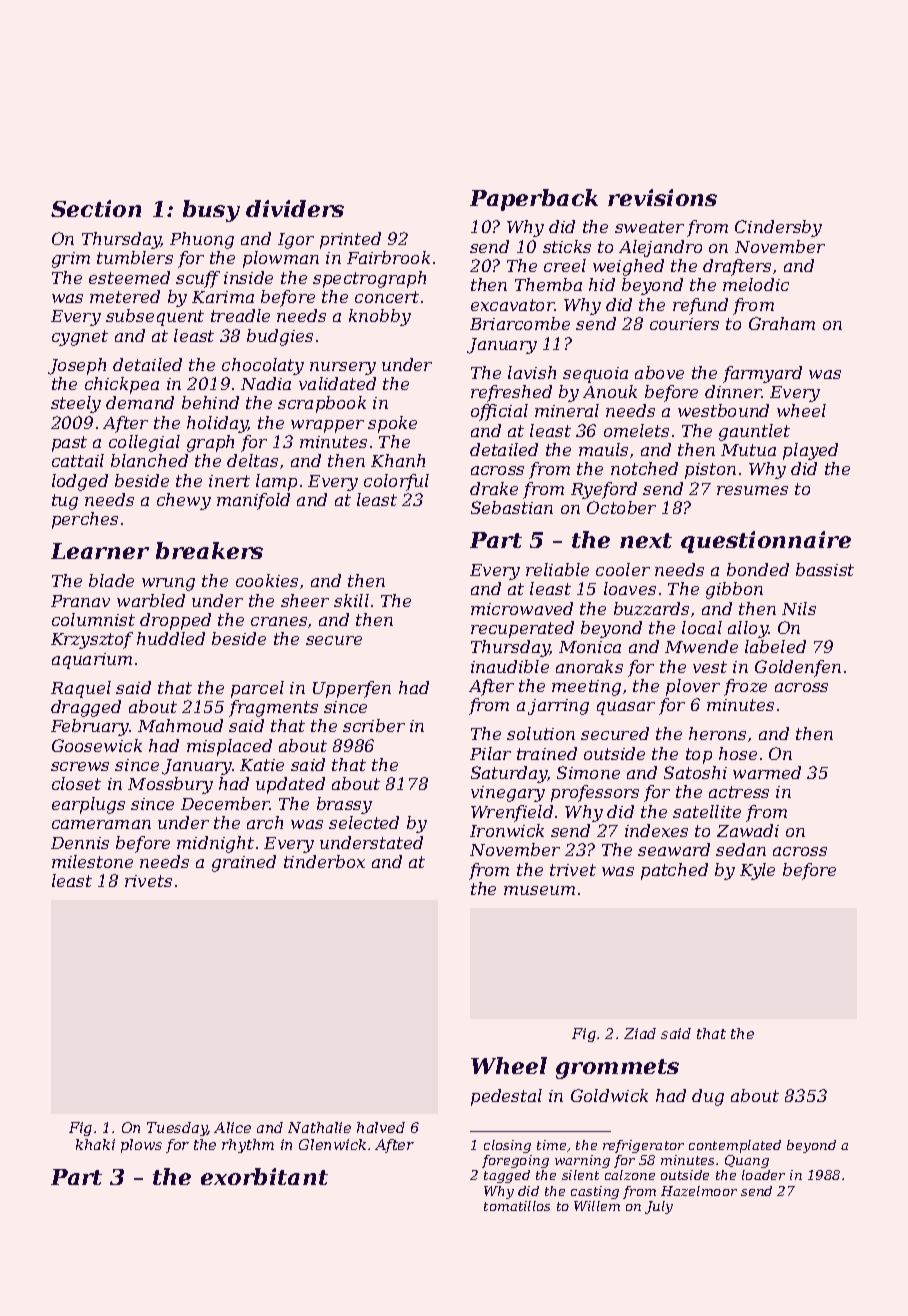 Image resolution: width=908 pixels, height=1316 pixels. I want to click on busy, so click(211, 211).
